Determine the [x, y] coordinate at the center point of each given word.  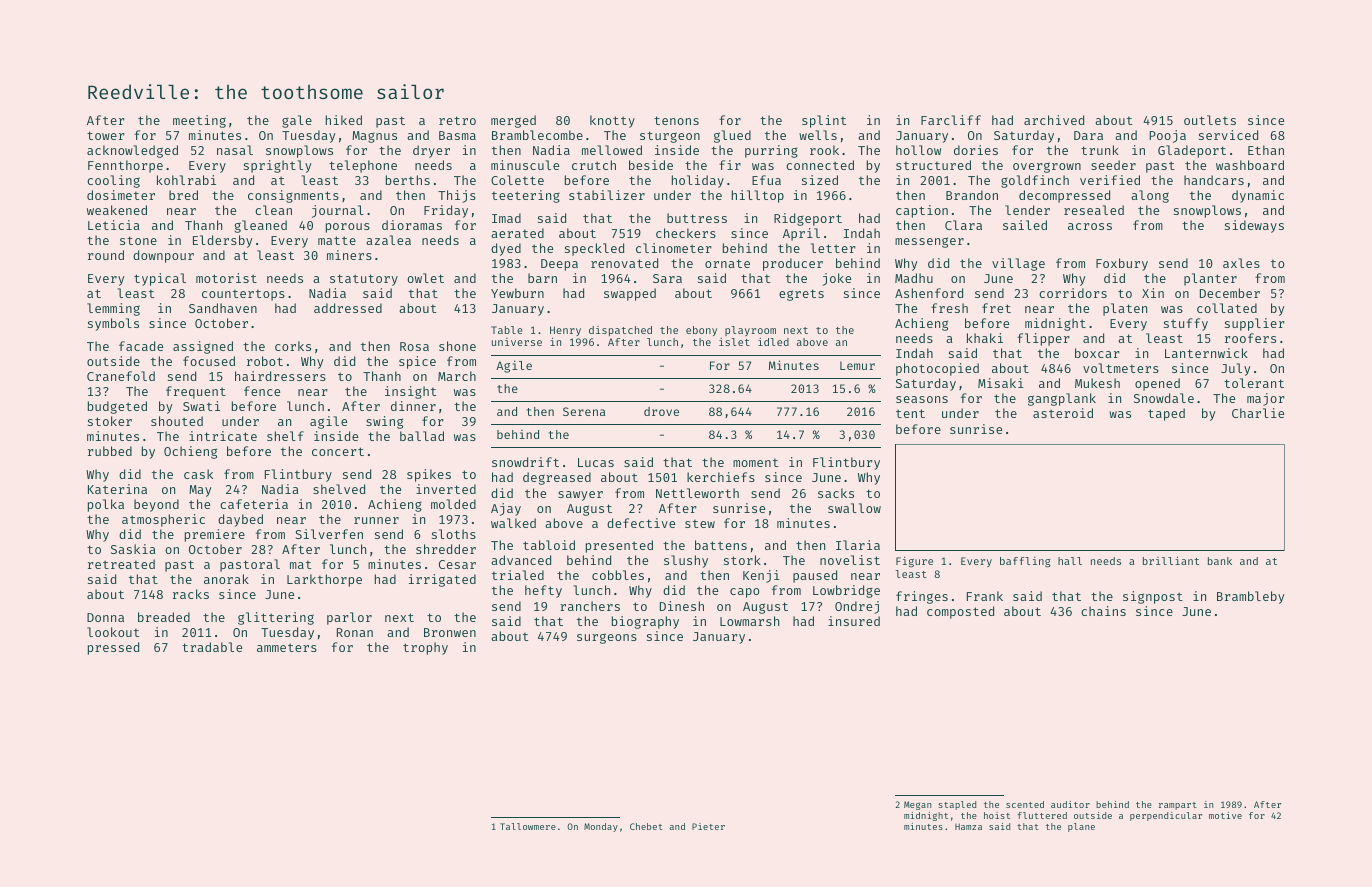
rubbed [110, 451]
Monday [601, 827]
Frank [985, 596]
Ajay [506, 509]
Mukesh [1097, 383]
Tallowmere [528, 826]
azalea [388, 240]
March [457, 376]
